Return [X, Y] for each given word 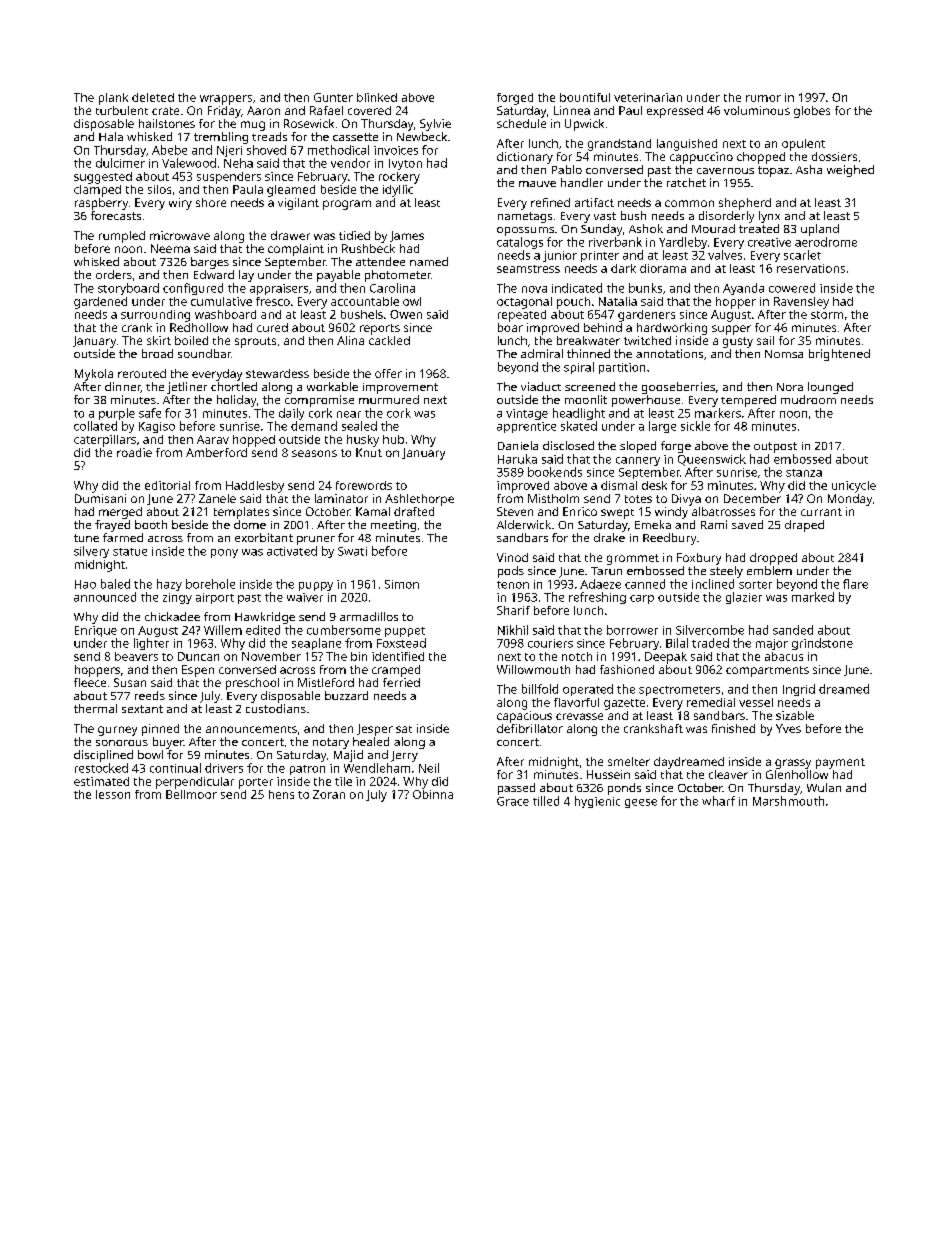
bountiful [585, 97]
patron [307, 770]
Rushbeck [368, 248]
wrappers [226, 100]
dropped [773, 559]
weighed [850, 171]
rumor [763, 98]
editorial [167, 485]
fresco [273, 301]
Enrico [580, 511]
